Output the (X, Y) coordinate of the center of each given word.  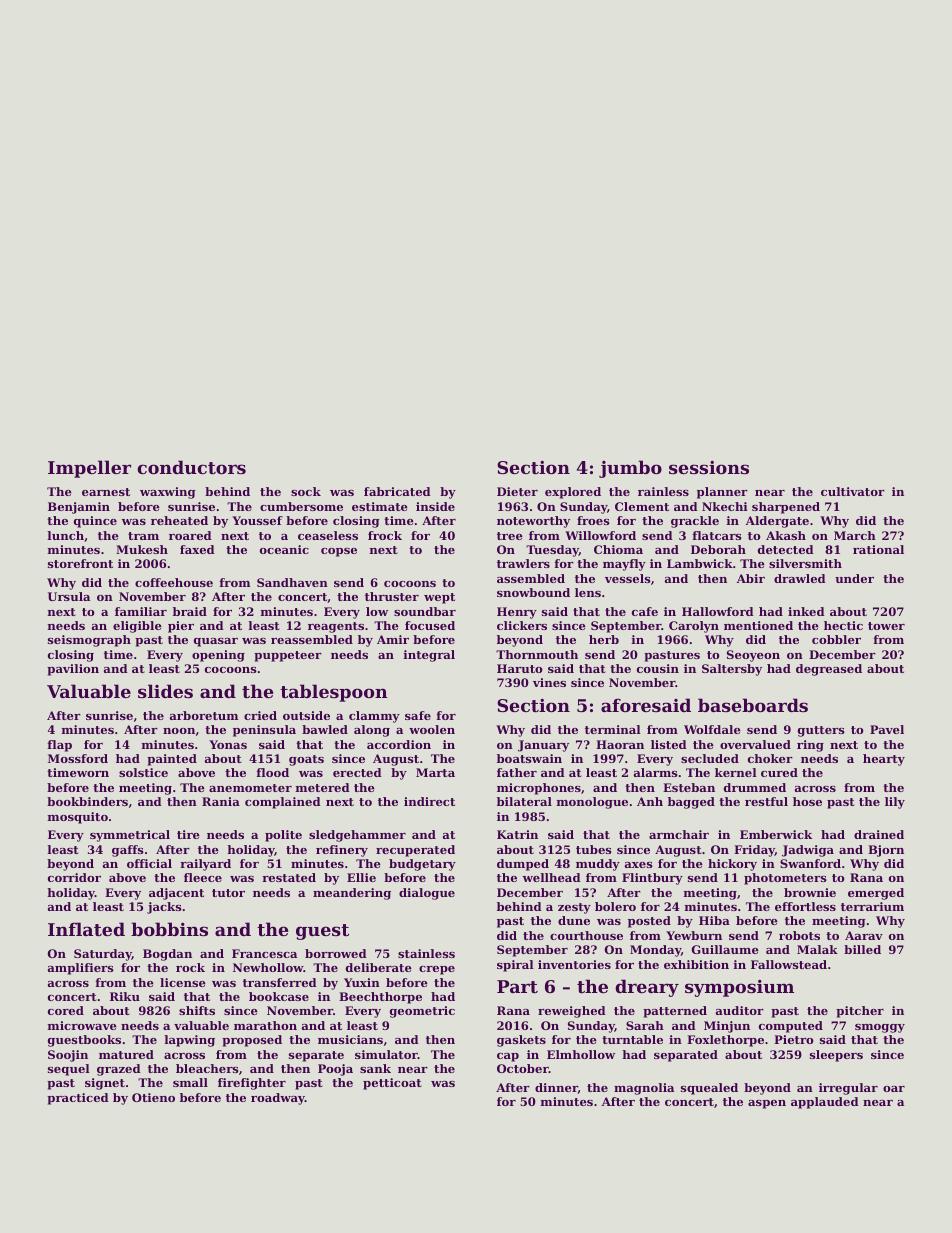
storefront (80, 563)
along (372, 731)
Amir (393, 639)
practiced (78, 1099)
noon (179, 731)
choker (770, 758)
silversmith (805, 563)
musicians (350, 1039)
